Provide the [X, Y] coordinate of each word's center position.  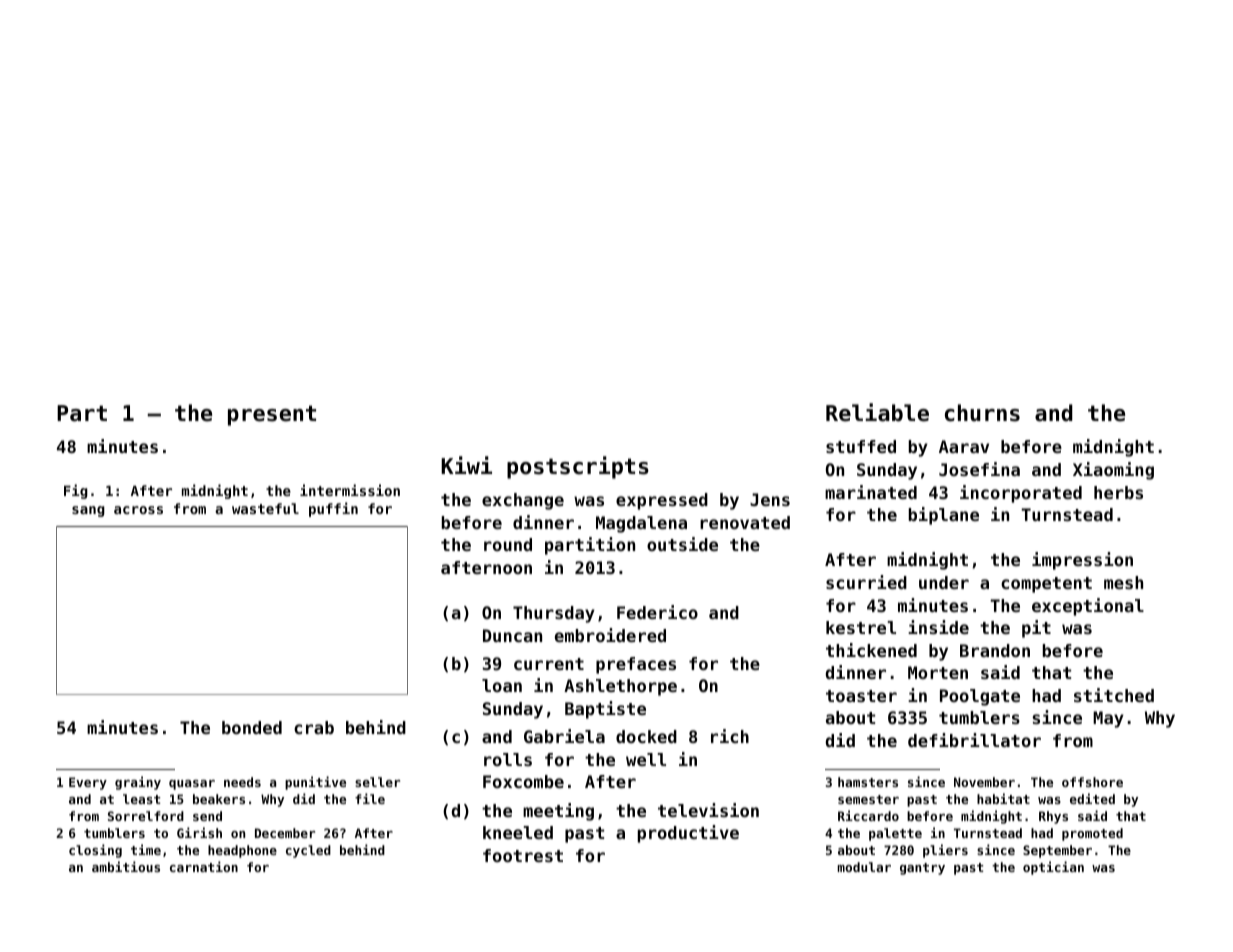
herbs [1118, 492]
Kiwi [466, 465]
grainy [138, 783]
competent [1046, 585]
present [272, 415]
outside [682, 544]
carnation [204, 866]
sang [88, 511]
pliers [945, 851]
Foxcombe [523, 781]
